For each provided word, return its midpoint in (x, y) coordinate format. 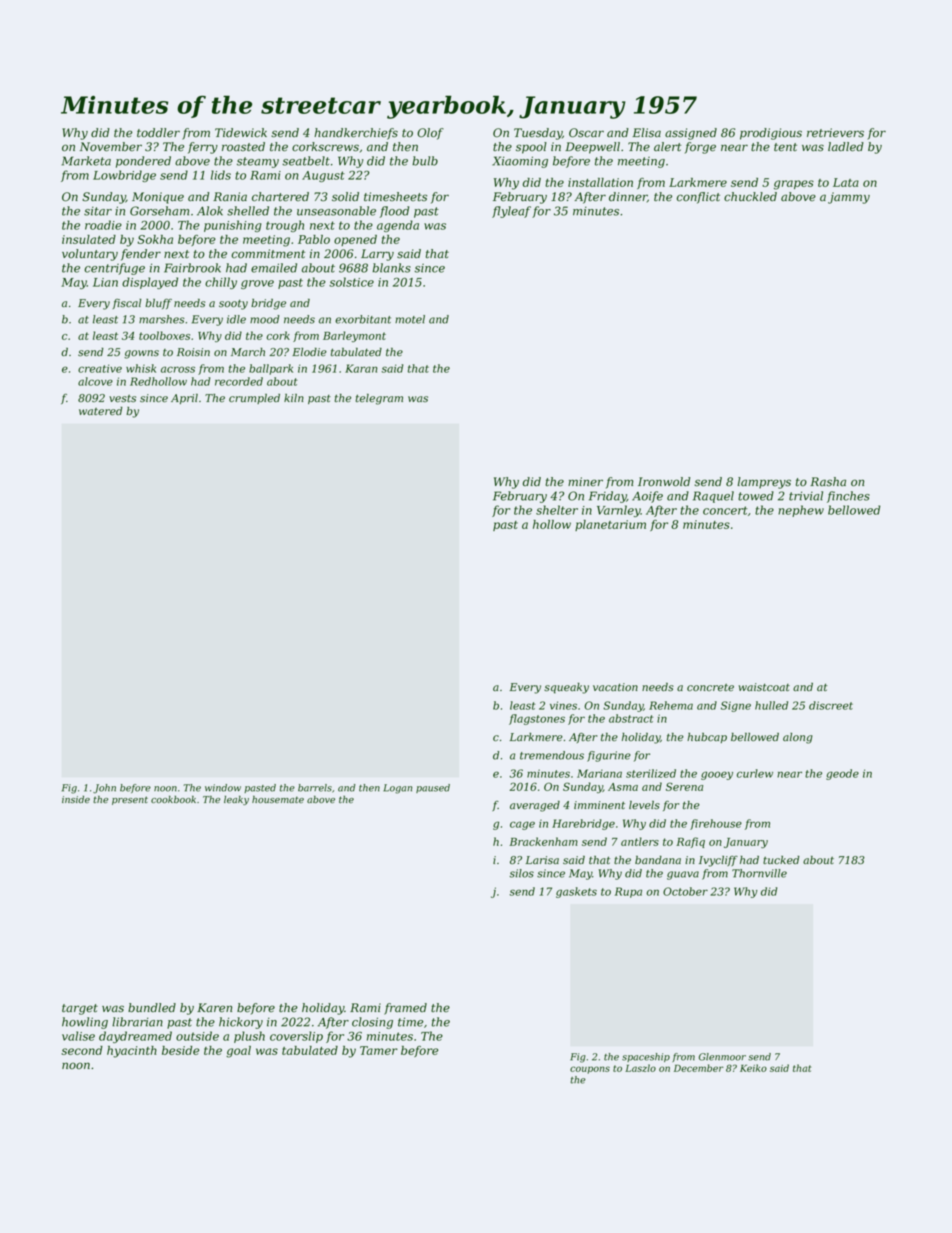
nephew (801, 511)
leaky (236, 800)
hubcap (707, 738)
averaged (535, 806)
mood (265, 319)
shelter (557, 510)
